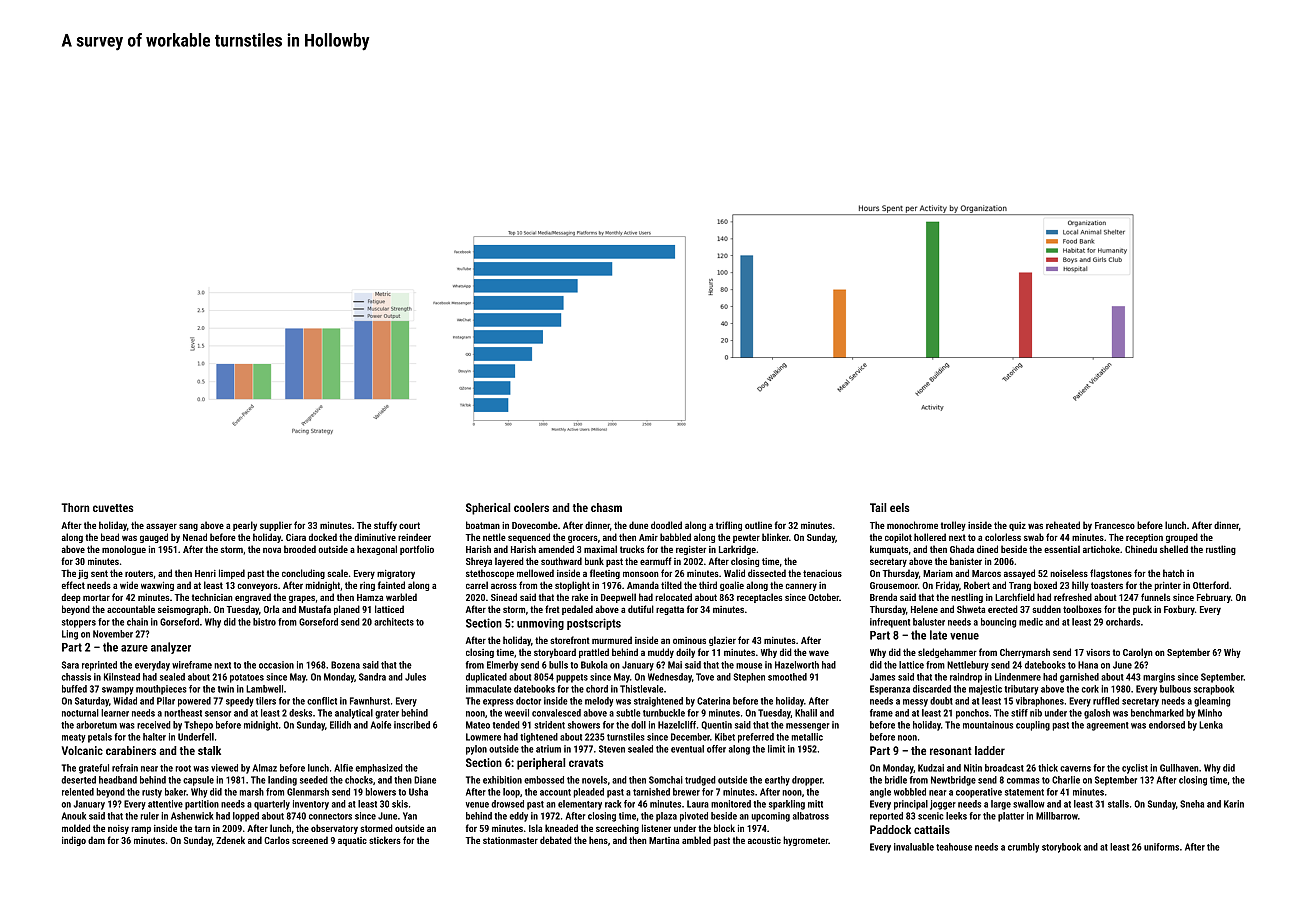 The height and width of the screenshot is (924, 1308). I want to click on monitored, so click(731, 804).
